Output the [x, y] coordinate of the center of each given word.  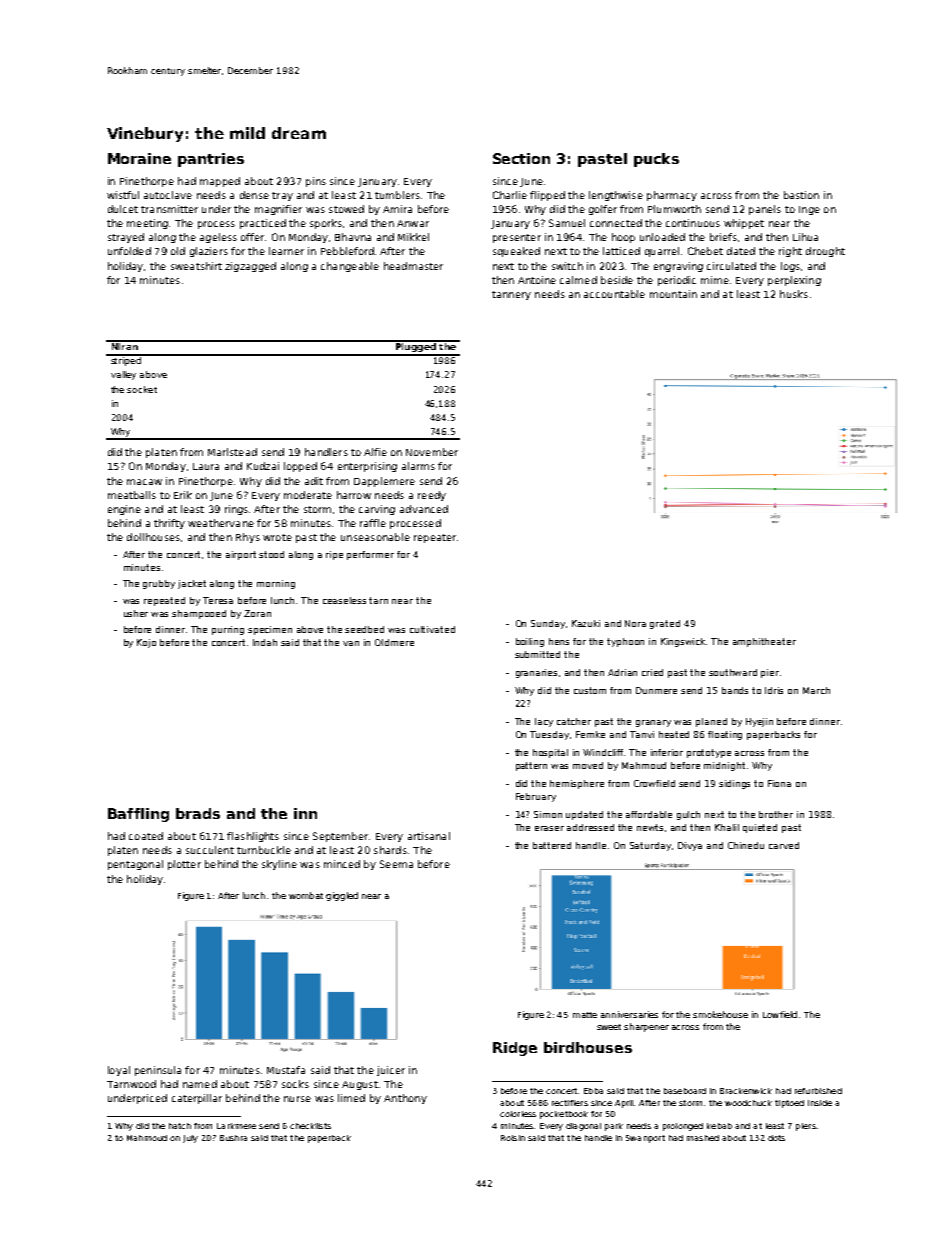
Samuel [567, 223]
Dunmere [656, 690]
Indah [265, 642]
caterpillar [197, 1099]
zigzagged [250, 267]
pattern [531, 766]
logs [790, 267]
